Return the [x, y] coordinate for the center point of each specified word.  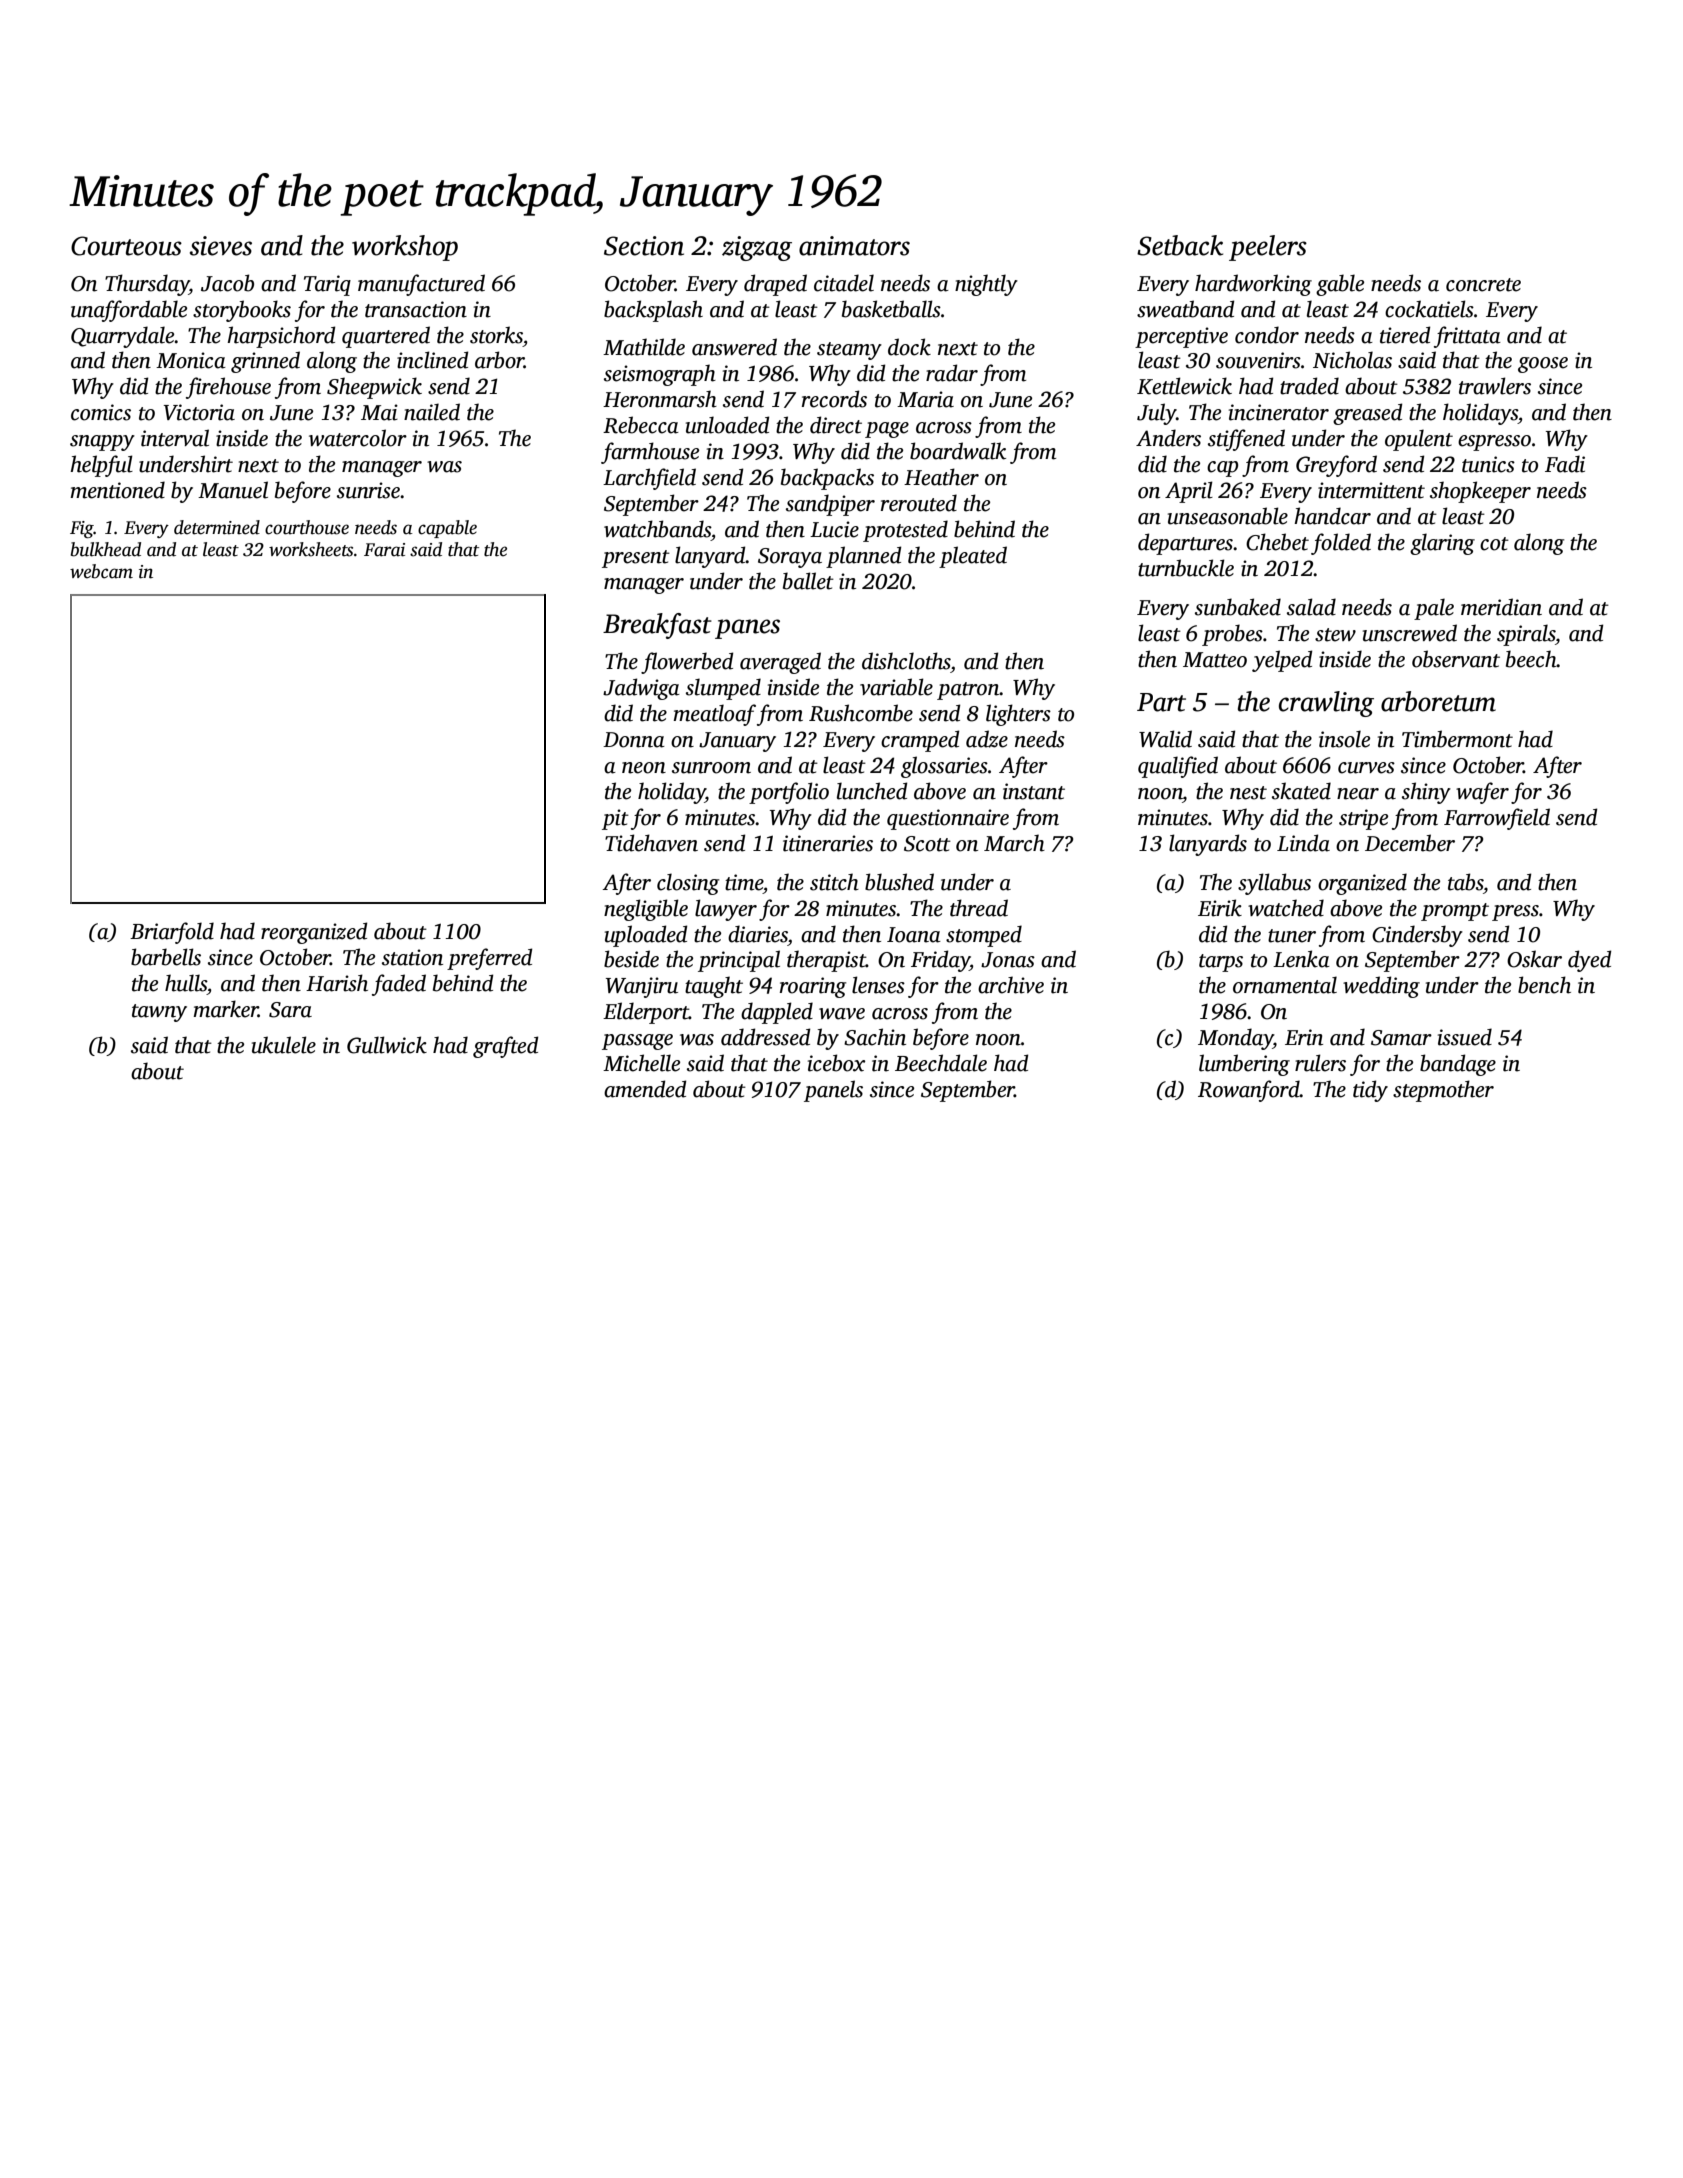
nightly [986, 285]
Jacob [227, 283]
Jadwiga [641, 689]
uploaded [646, 936]
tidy [1370, 1091]
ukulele [284, 1045]
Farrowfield [1497, 819]
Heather [941, 477]
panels [833, 1091]
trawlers [1495, 386]
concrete [1483, 285]
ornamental [1285, 985]
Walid [1165, 739]
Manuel [233, 490]
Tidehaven [651, 843]
